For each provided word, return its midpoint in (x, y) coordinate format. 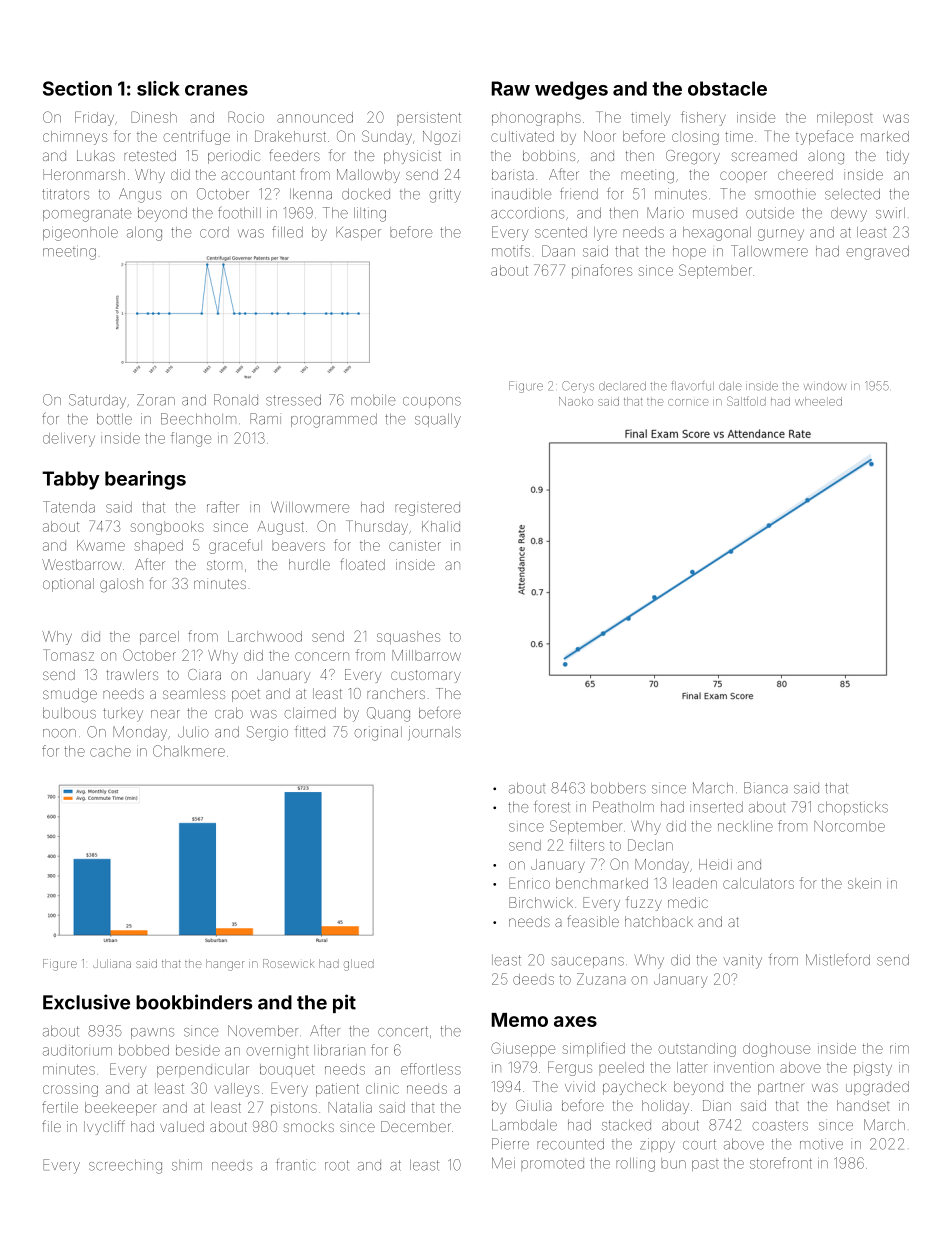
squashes (408, 638)
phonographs (536, 119)
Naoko (576, 401)
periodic (234, 157)
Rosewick (288, 963)
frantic (296, 1165)
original (378, 733)
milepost (845, 118)
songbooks (167, 528)
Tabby (71, 480)
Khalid (441, 526)
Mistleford (838, 960)
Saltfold (746, 401)
